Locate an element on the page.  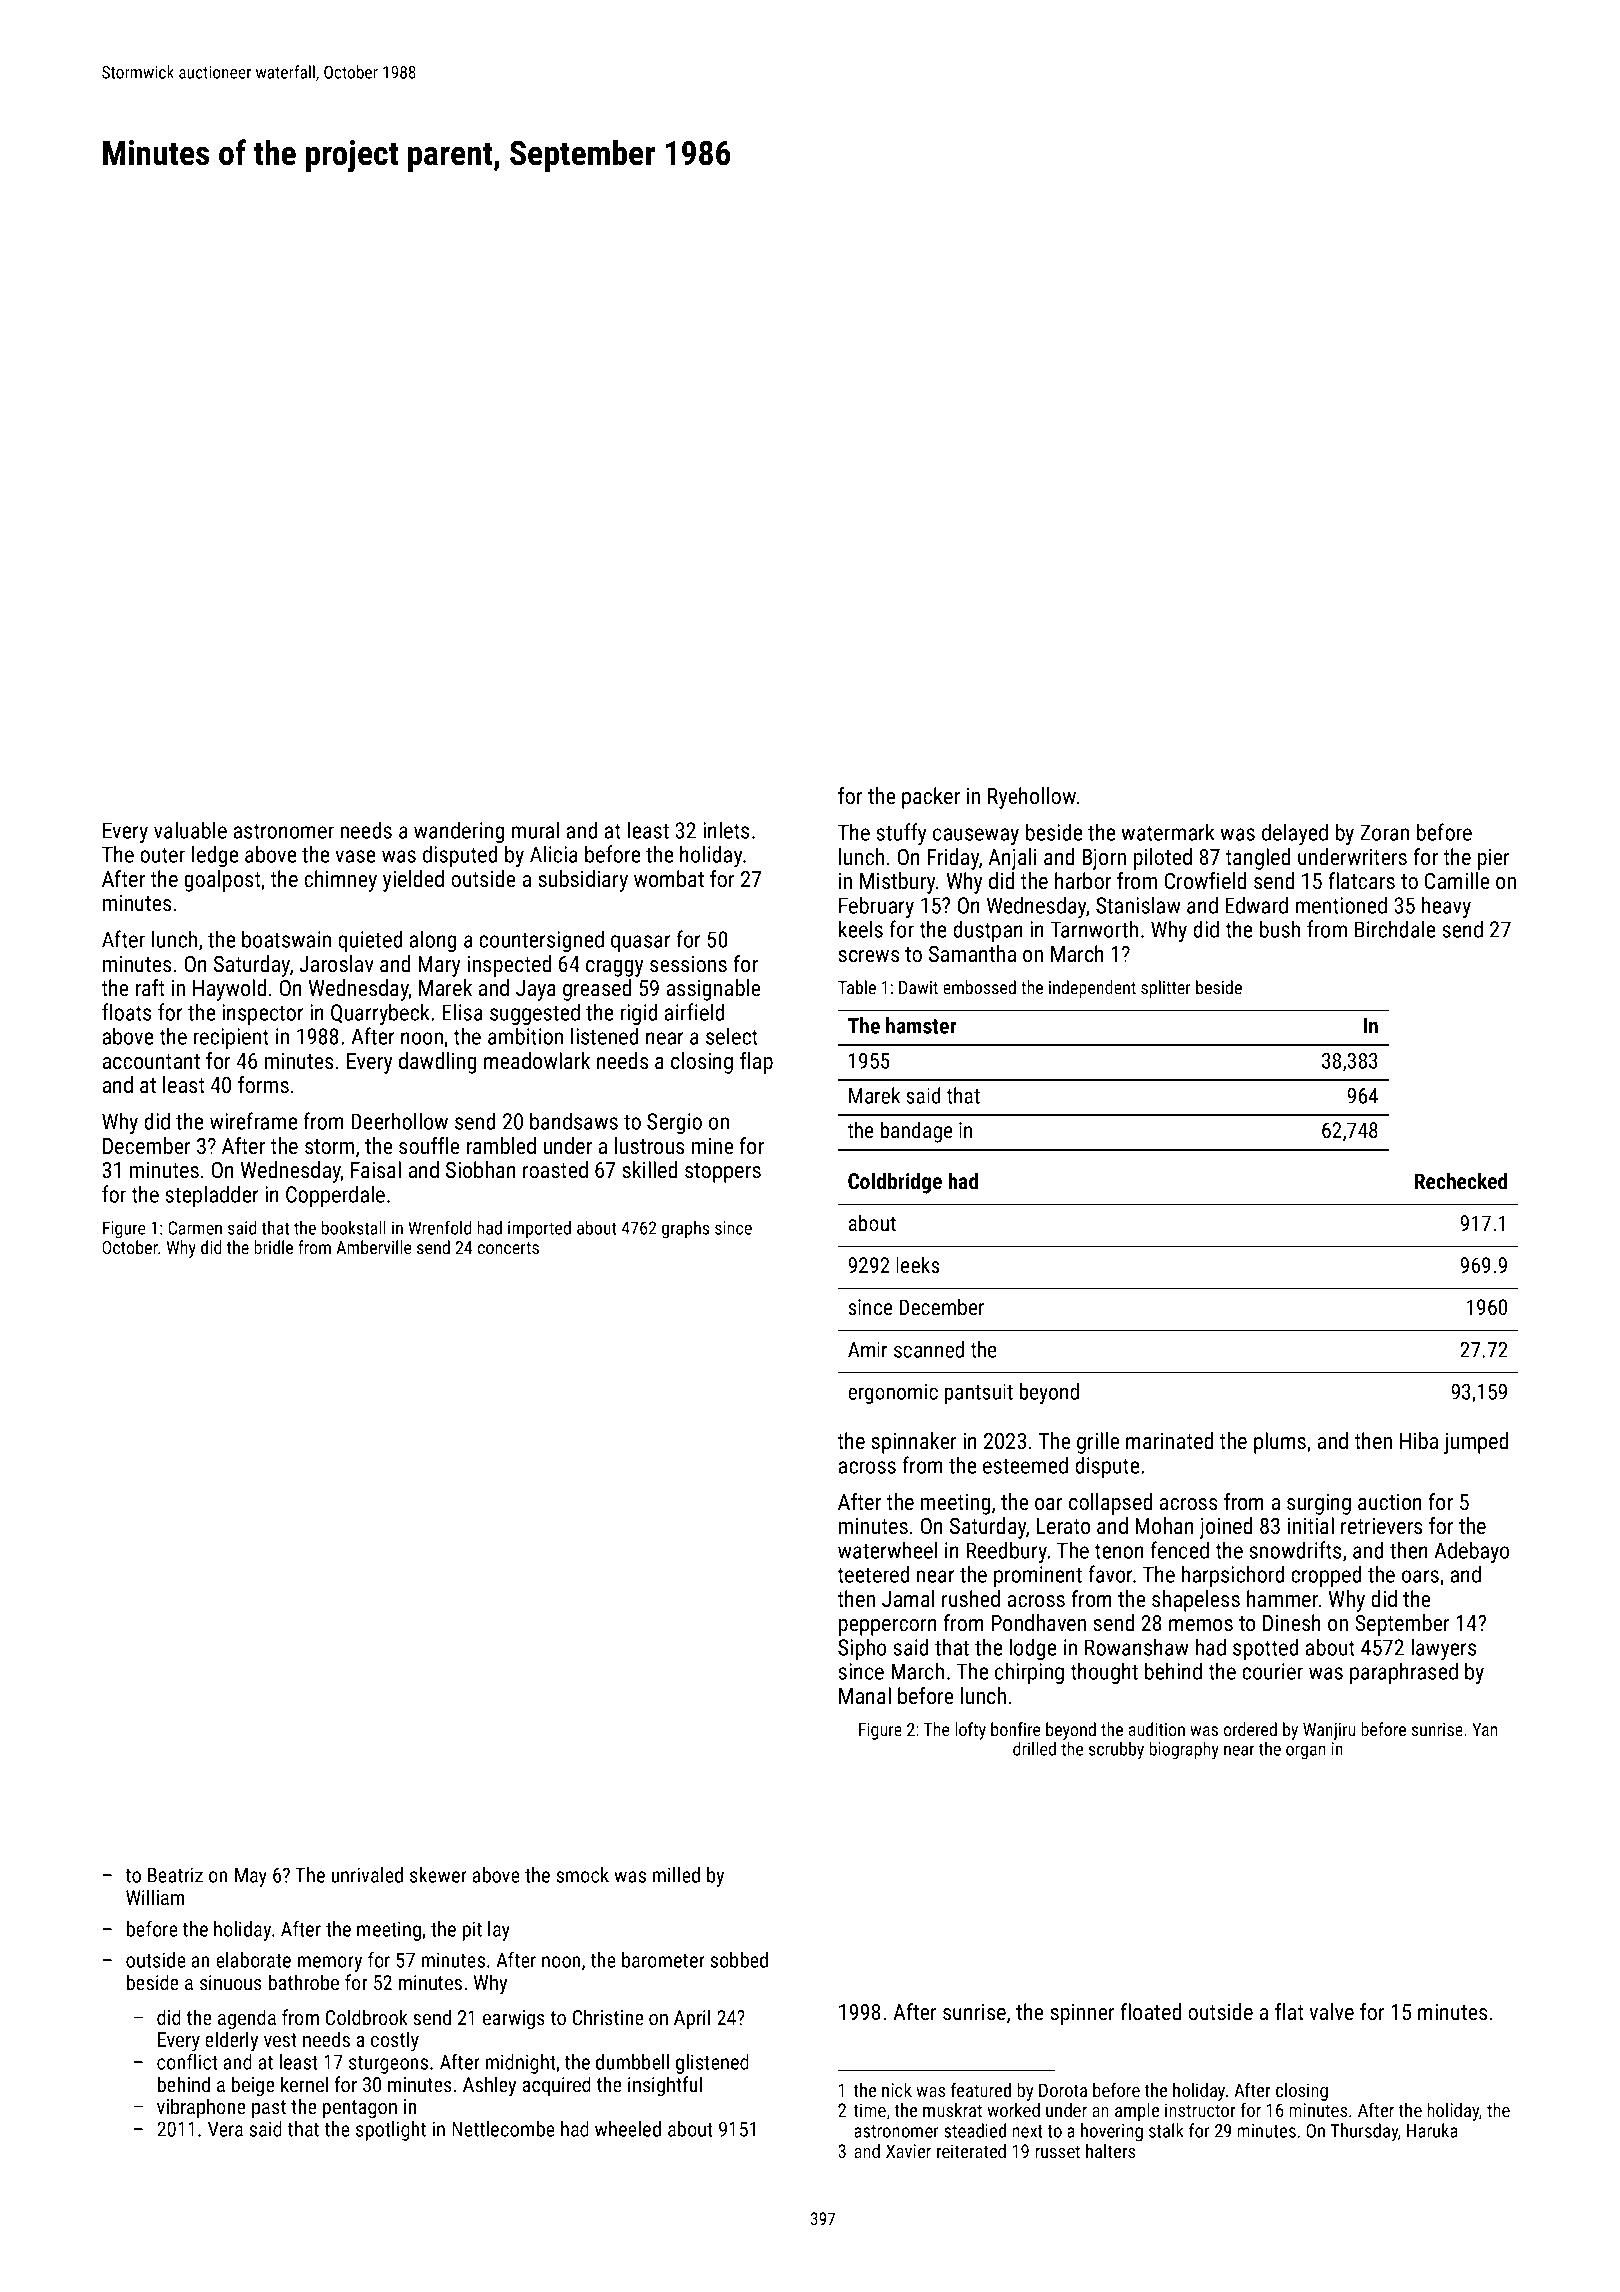
teetered is located at coordinates (873, 1574).
